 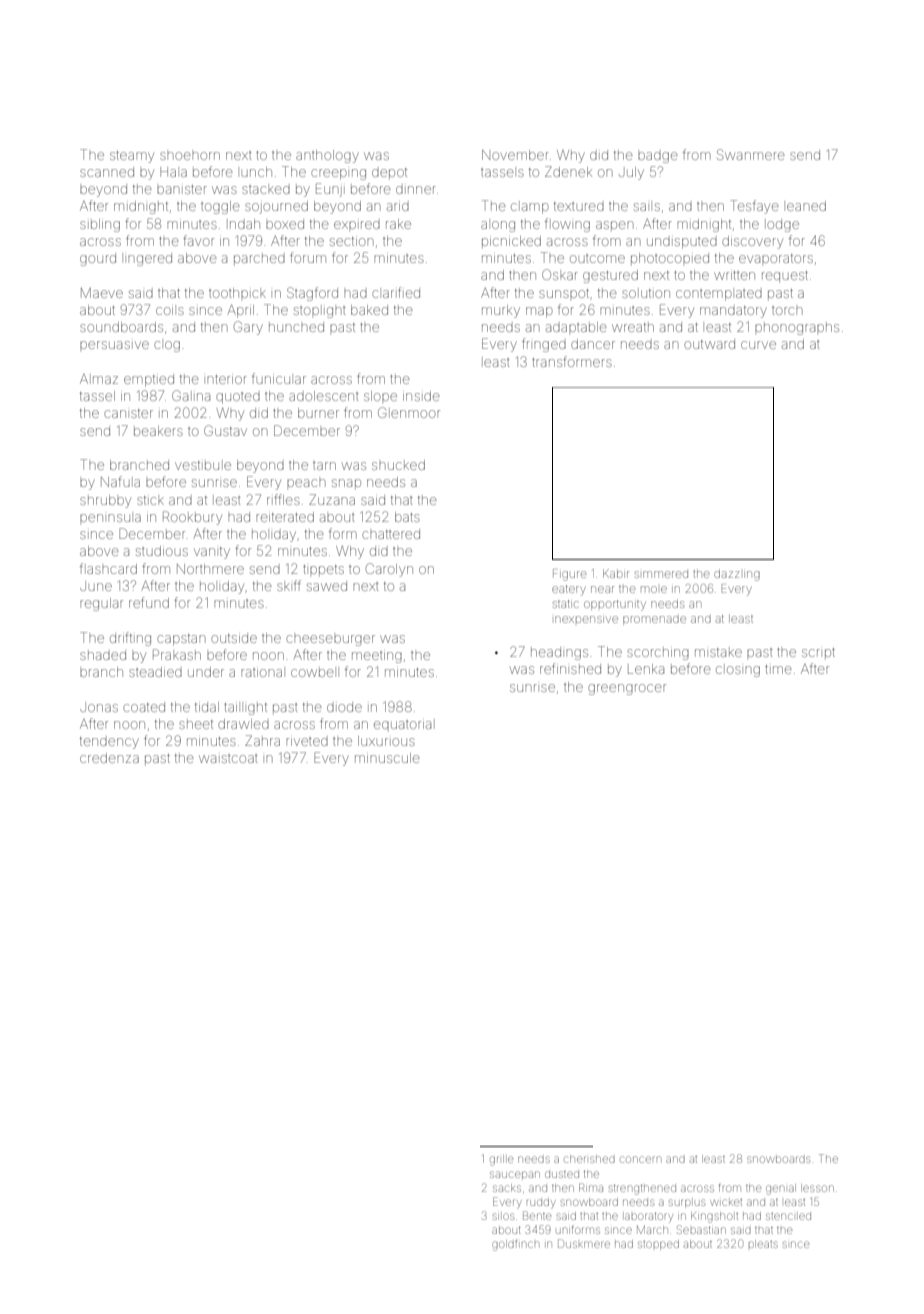 I want to click on mandatory, so click(x=733, y=312).
